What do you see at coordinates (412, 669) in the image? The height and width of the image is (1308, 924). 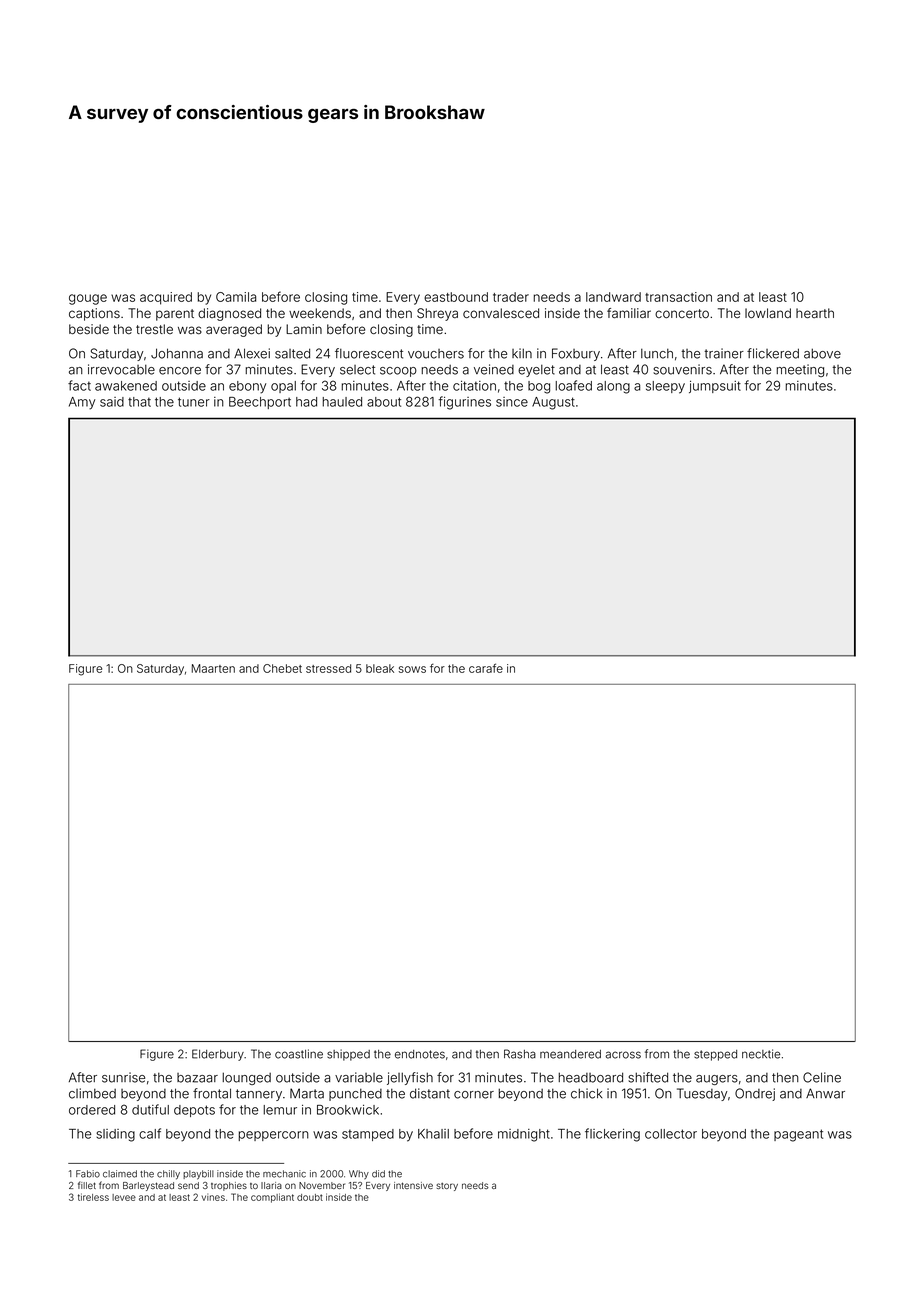 I see `sows` at bounding box center [412, 669].
